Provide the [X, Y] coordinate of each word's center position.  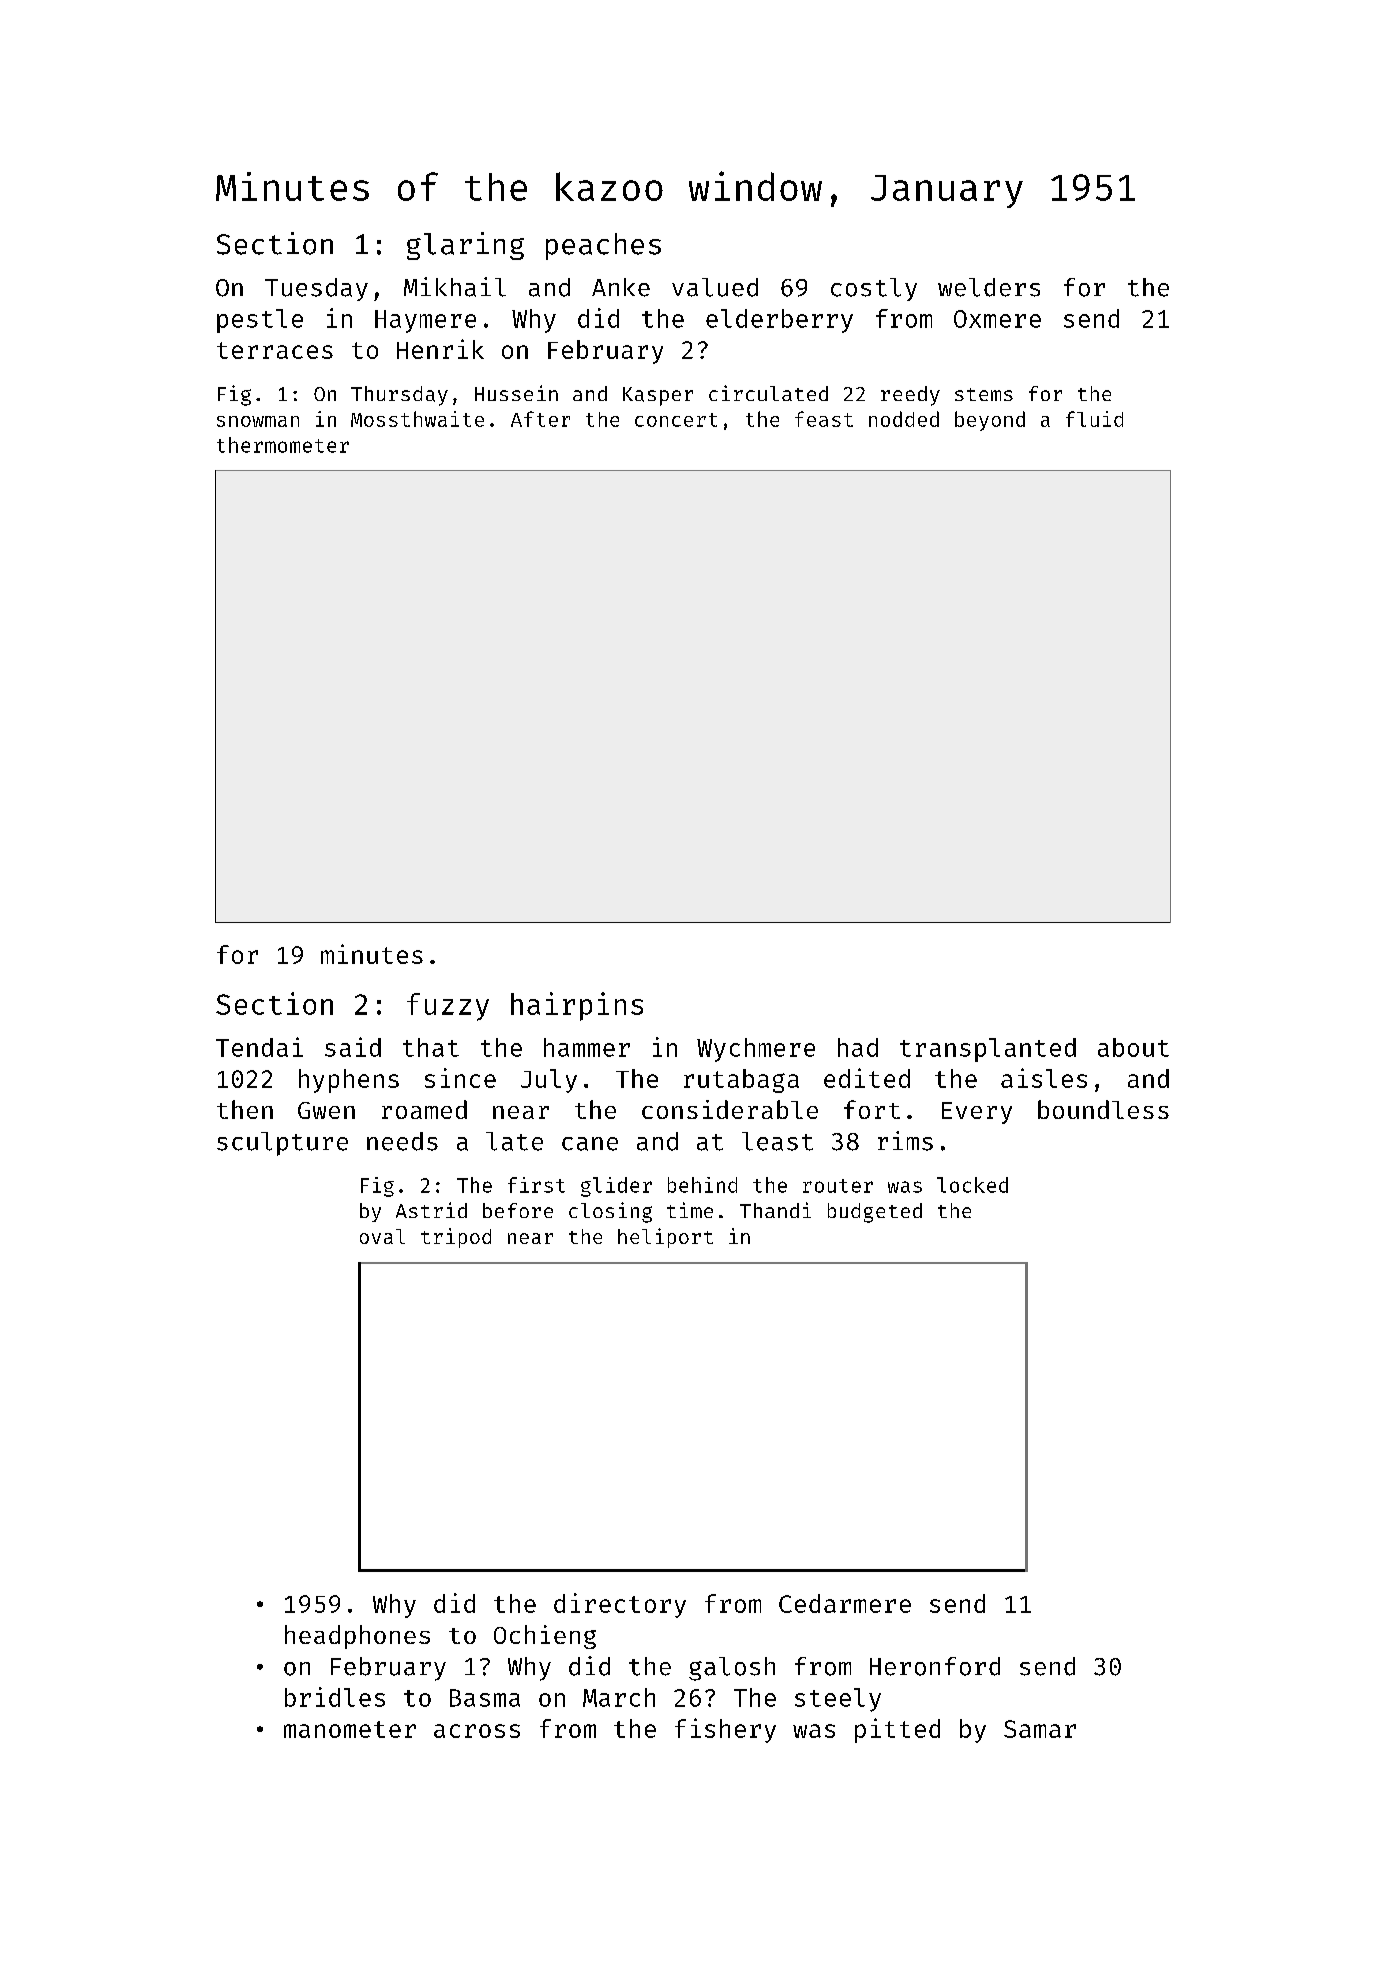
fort [872, 1109]
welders [989, 287]
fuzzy [448, 1007]
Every [977, 1113]
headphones [357, 1637]
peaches [603, 246]
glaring [465, 246]
